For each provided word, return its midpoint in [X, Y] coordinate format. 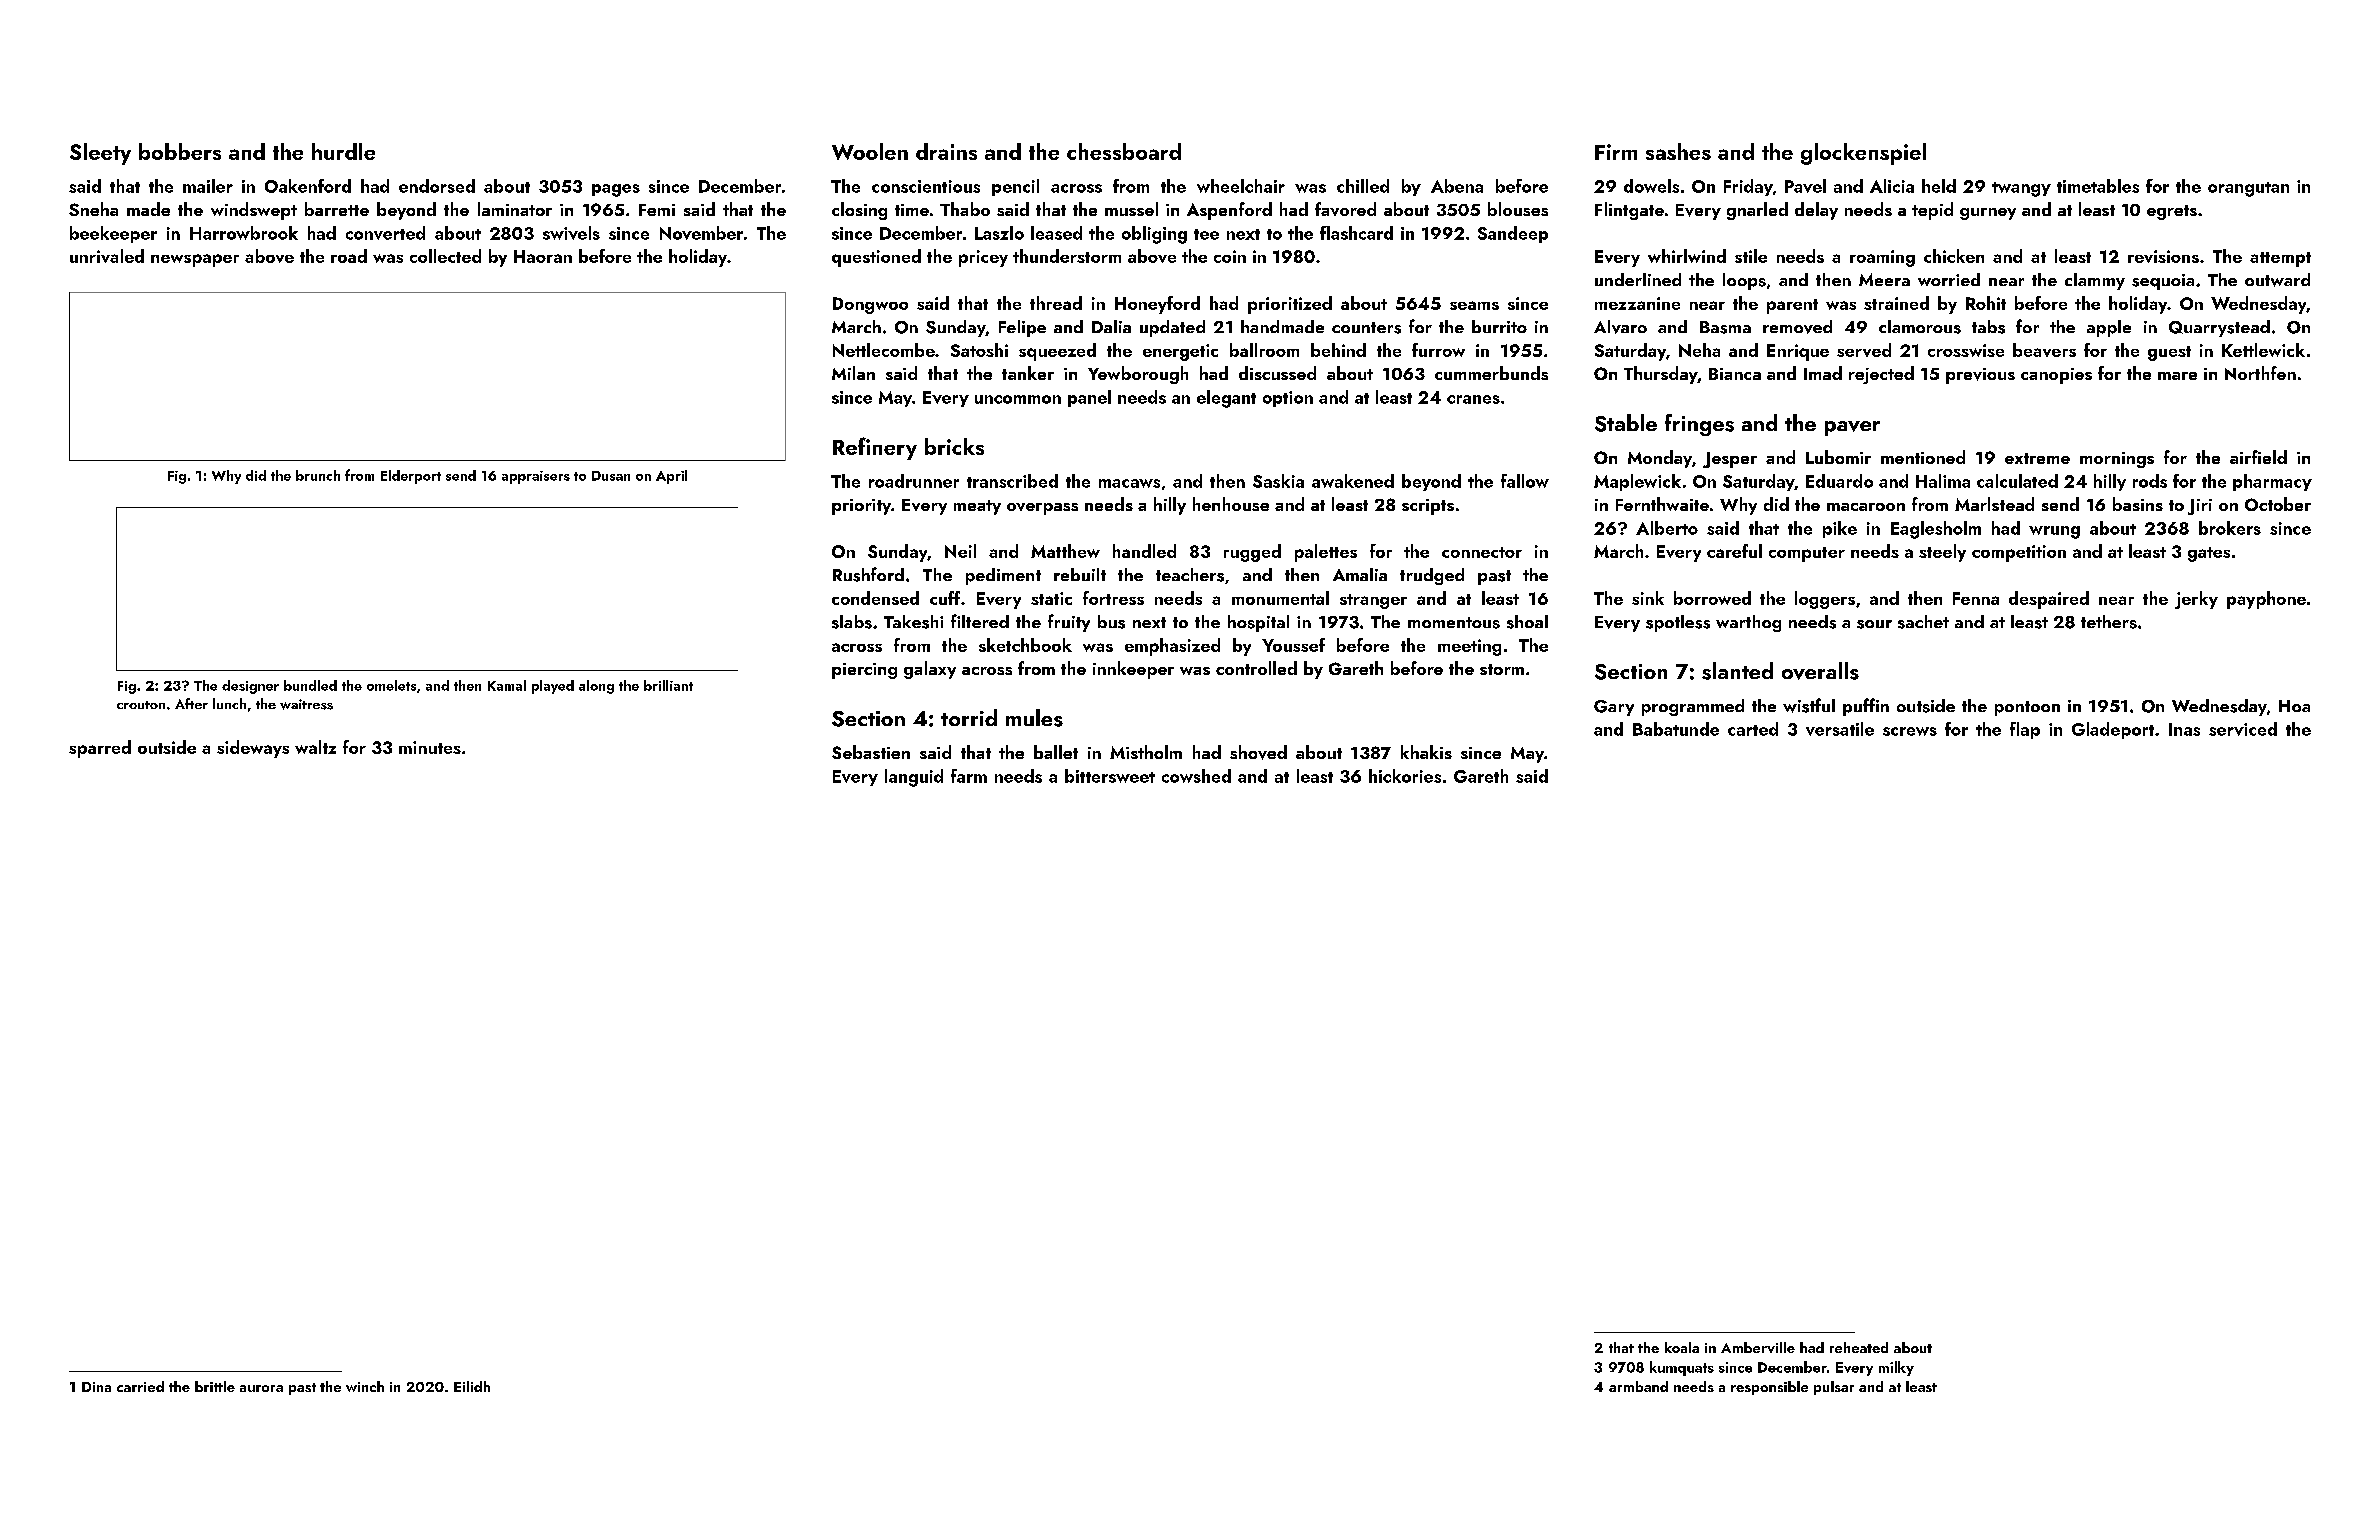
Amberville [1758, 1347]
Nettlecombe [884, 350]
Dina [96, 1387]
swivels [571, 233]
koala [1682, 1347]
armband [1638, 1386]
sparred [100, 749]
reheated [1859, 1347]
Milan [853, 373]
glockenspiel [1863, 154]
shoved [1258, 752]
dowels [1651, 186]
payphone [2266, 600]
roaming [1882, 258]
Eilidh [472, 1386]
